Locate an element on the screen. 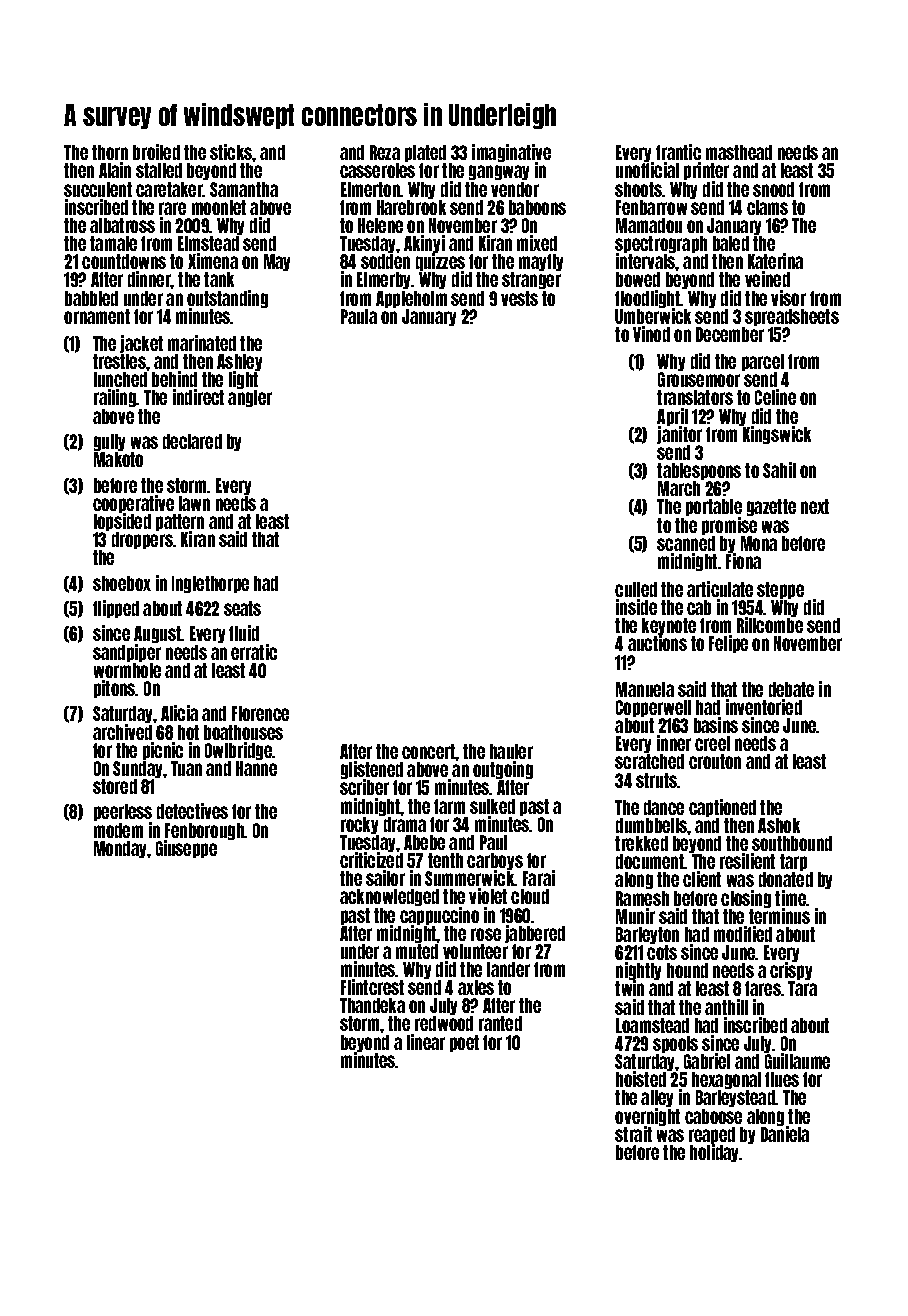 Image resolution: width=908 pixels, height=1316 pixels. Reza is located at coordinates (385, 152).
